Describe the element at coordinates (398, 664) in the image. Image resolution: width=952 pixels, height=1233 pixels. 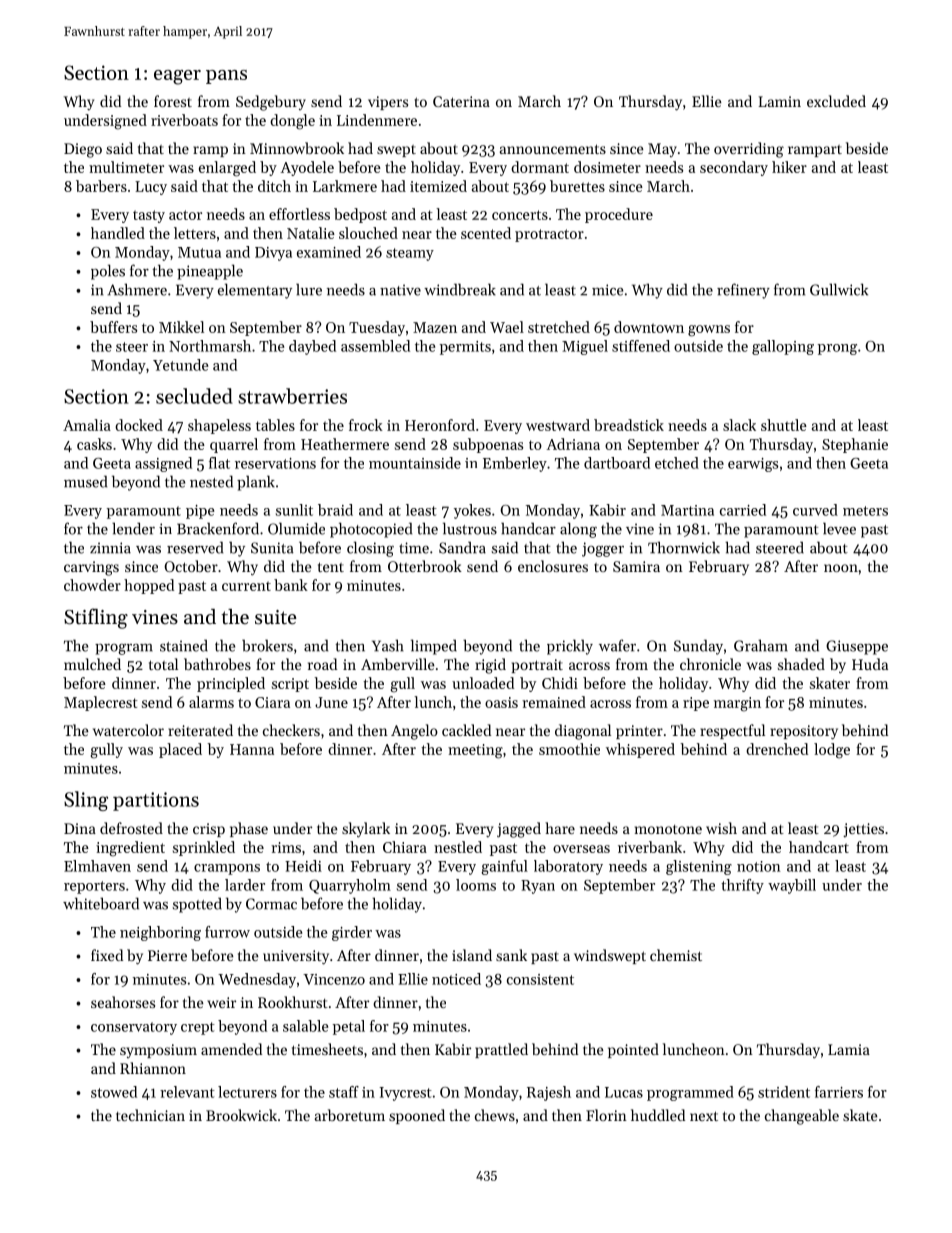
I see `Amberville` at that location.
